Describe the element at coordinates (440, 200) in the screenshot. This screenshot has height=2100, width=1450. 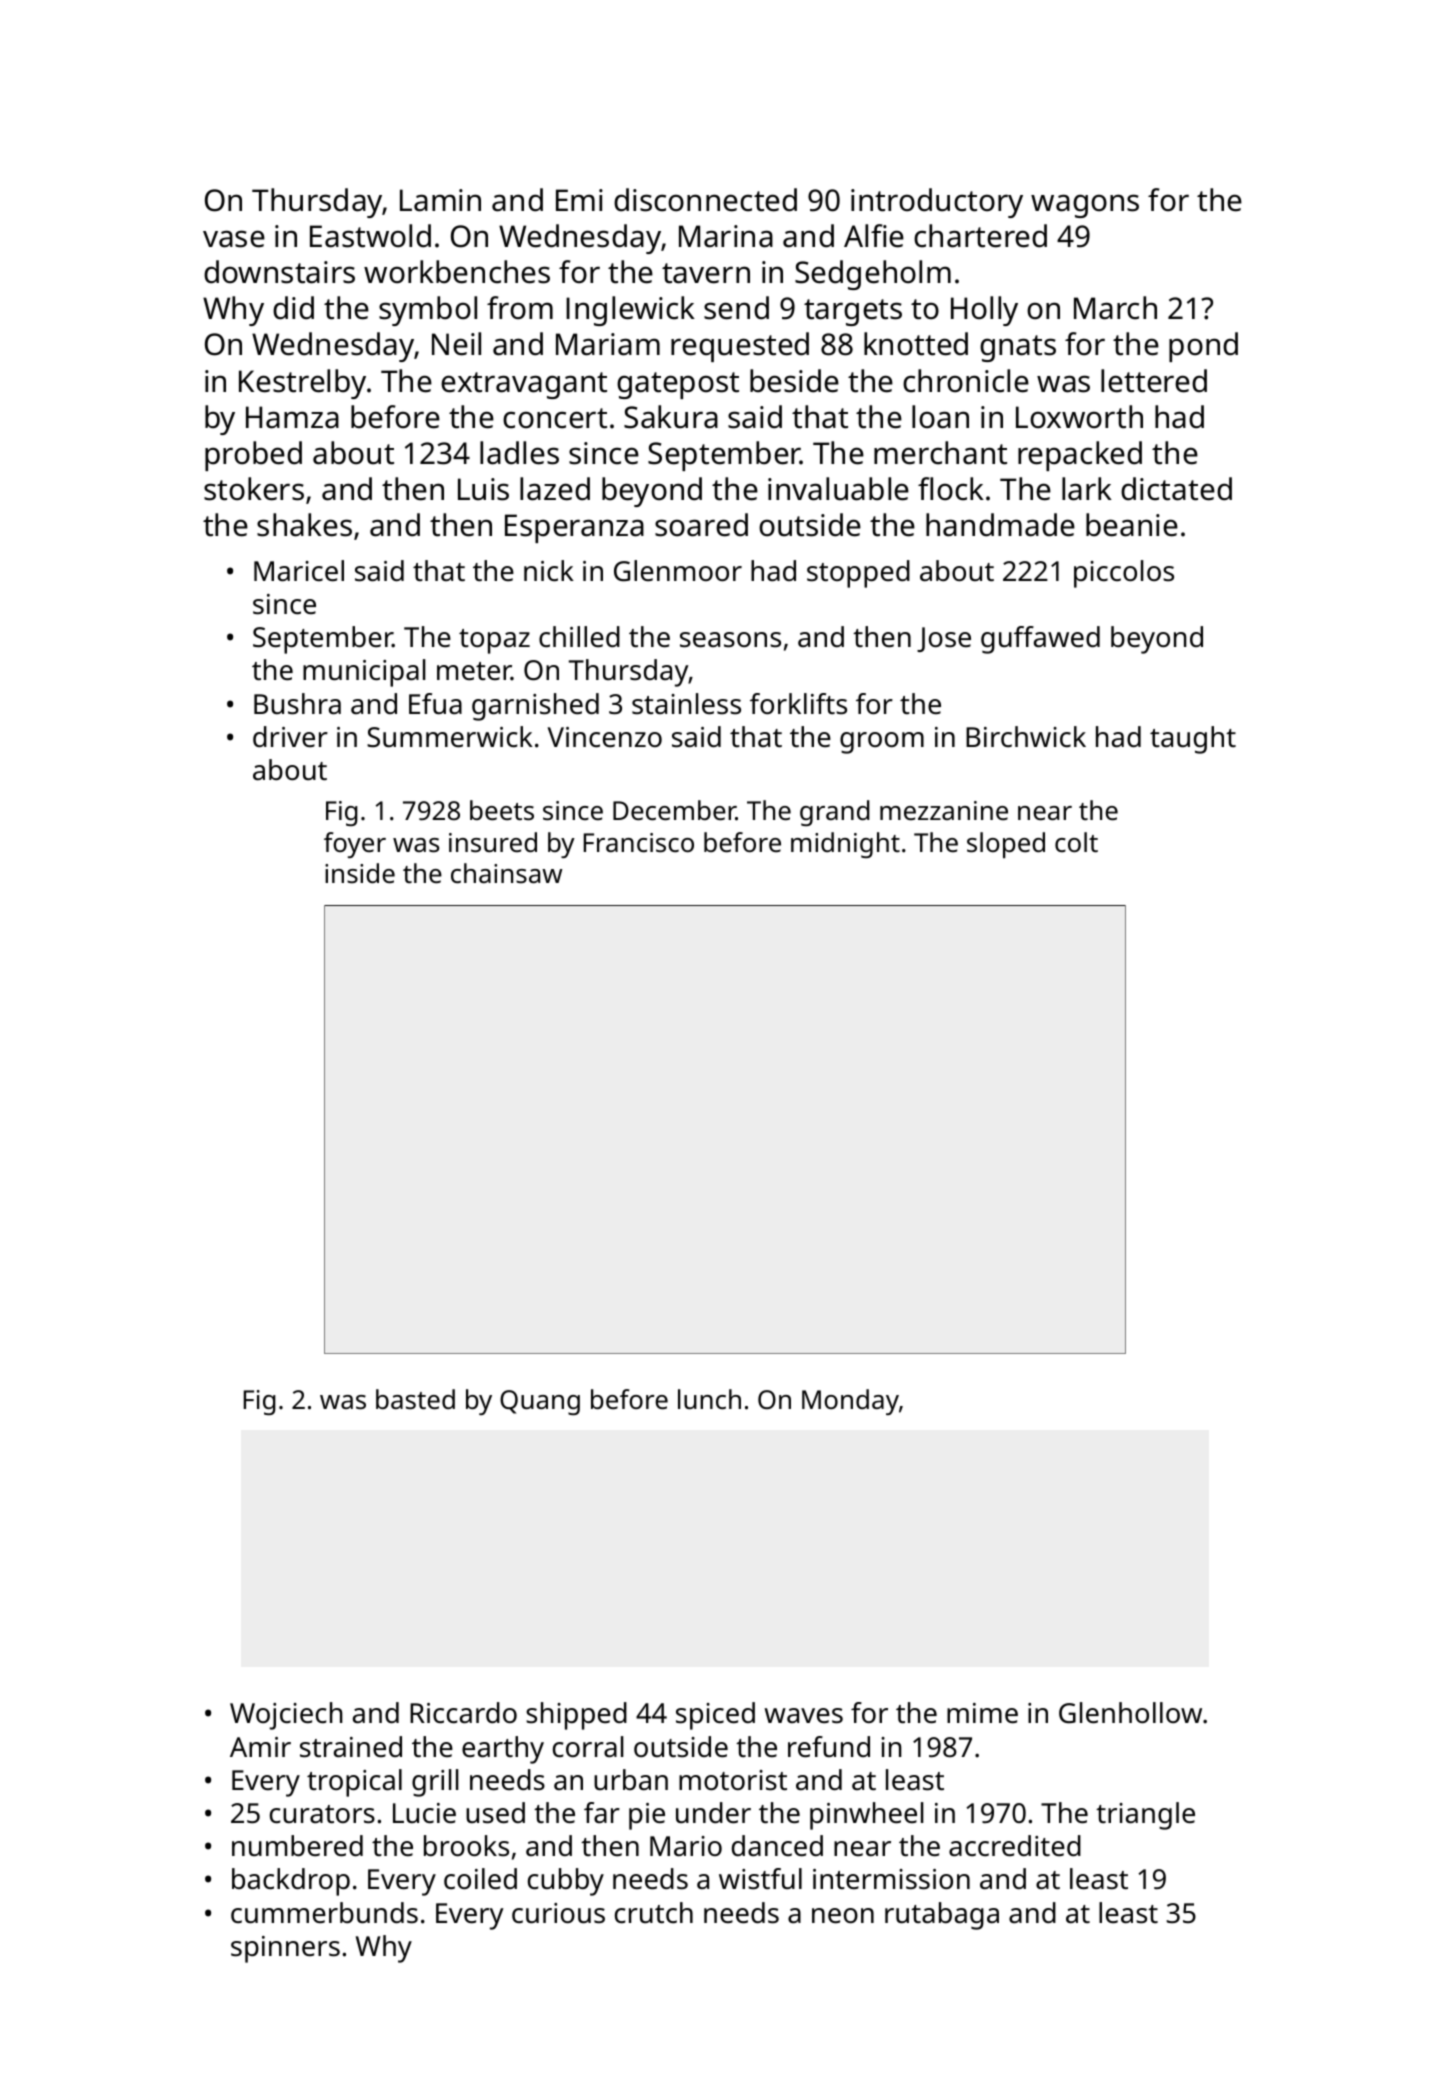
I see `Lamin` at that location.
